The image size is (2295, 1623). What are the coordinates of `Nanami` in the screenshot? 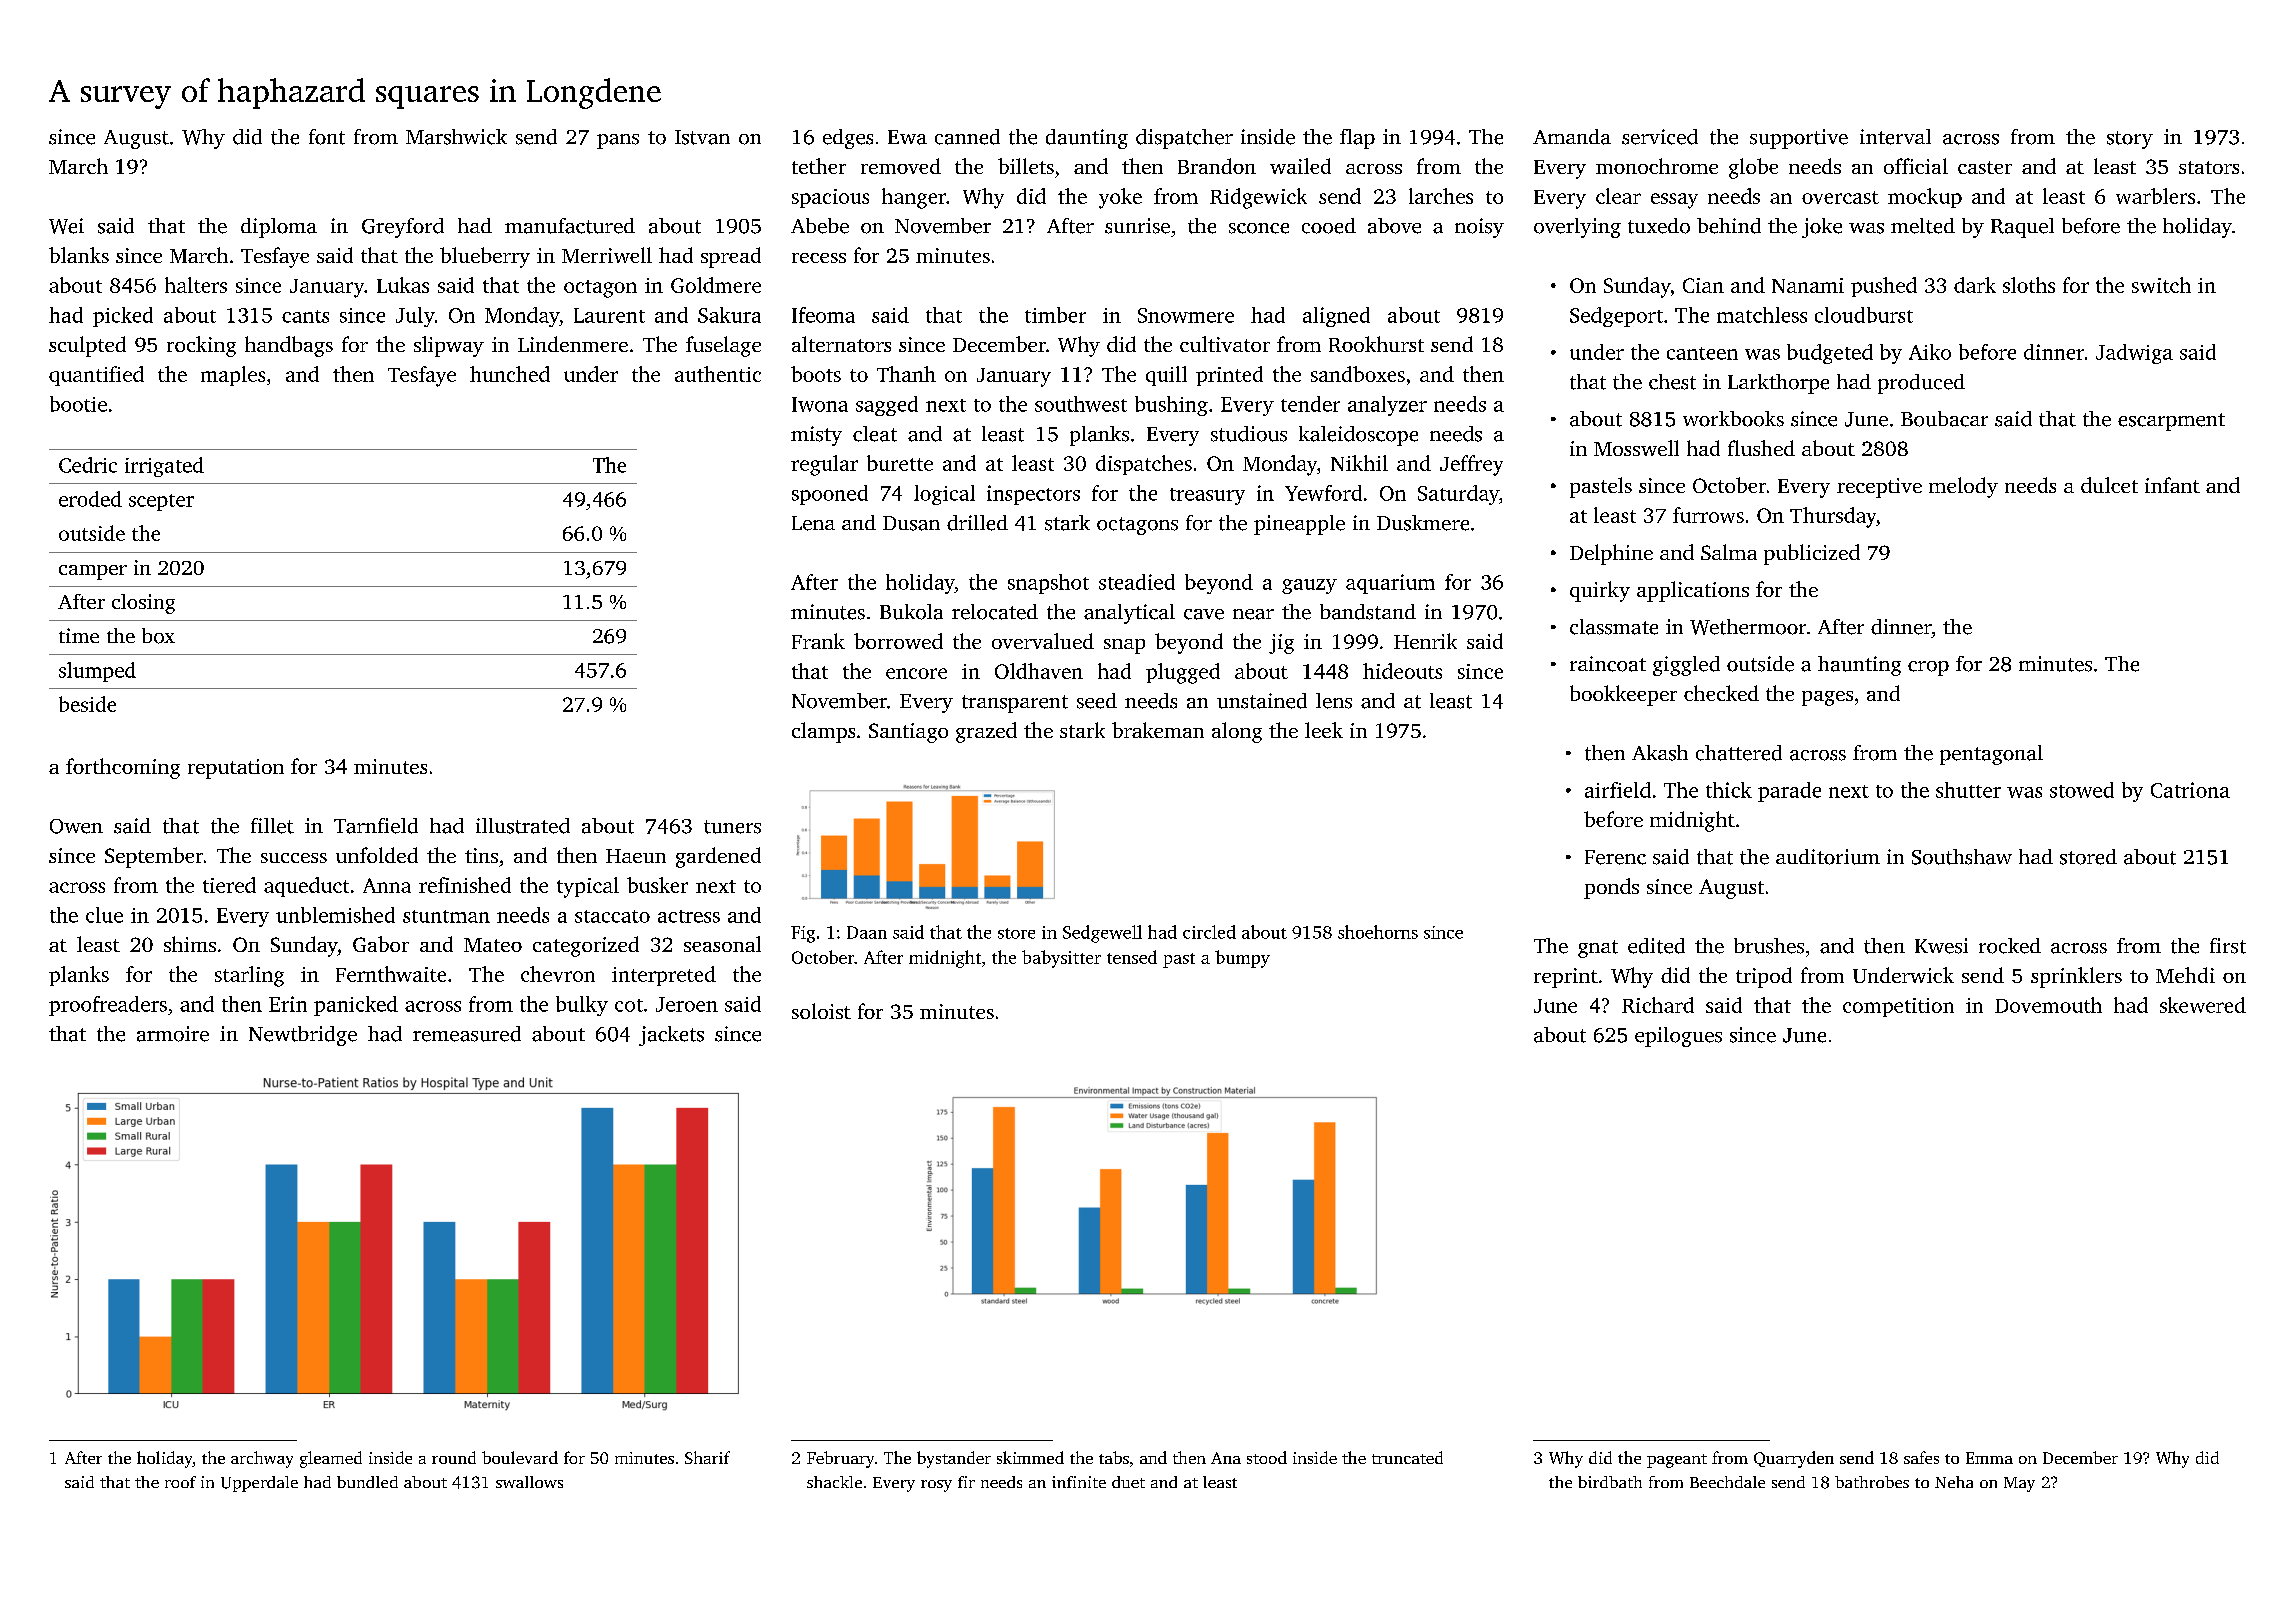 It's located at (1808, 285).
